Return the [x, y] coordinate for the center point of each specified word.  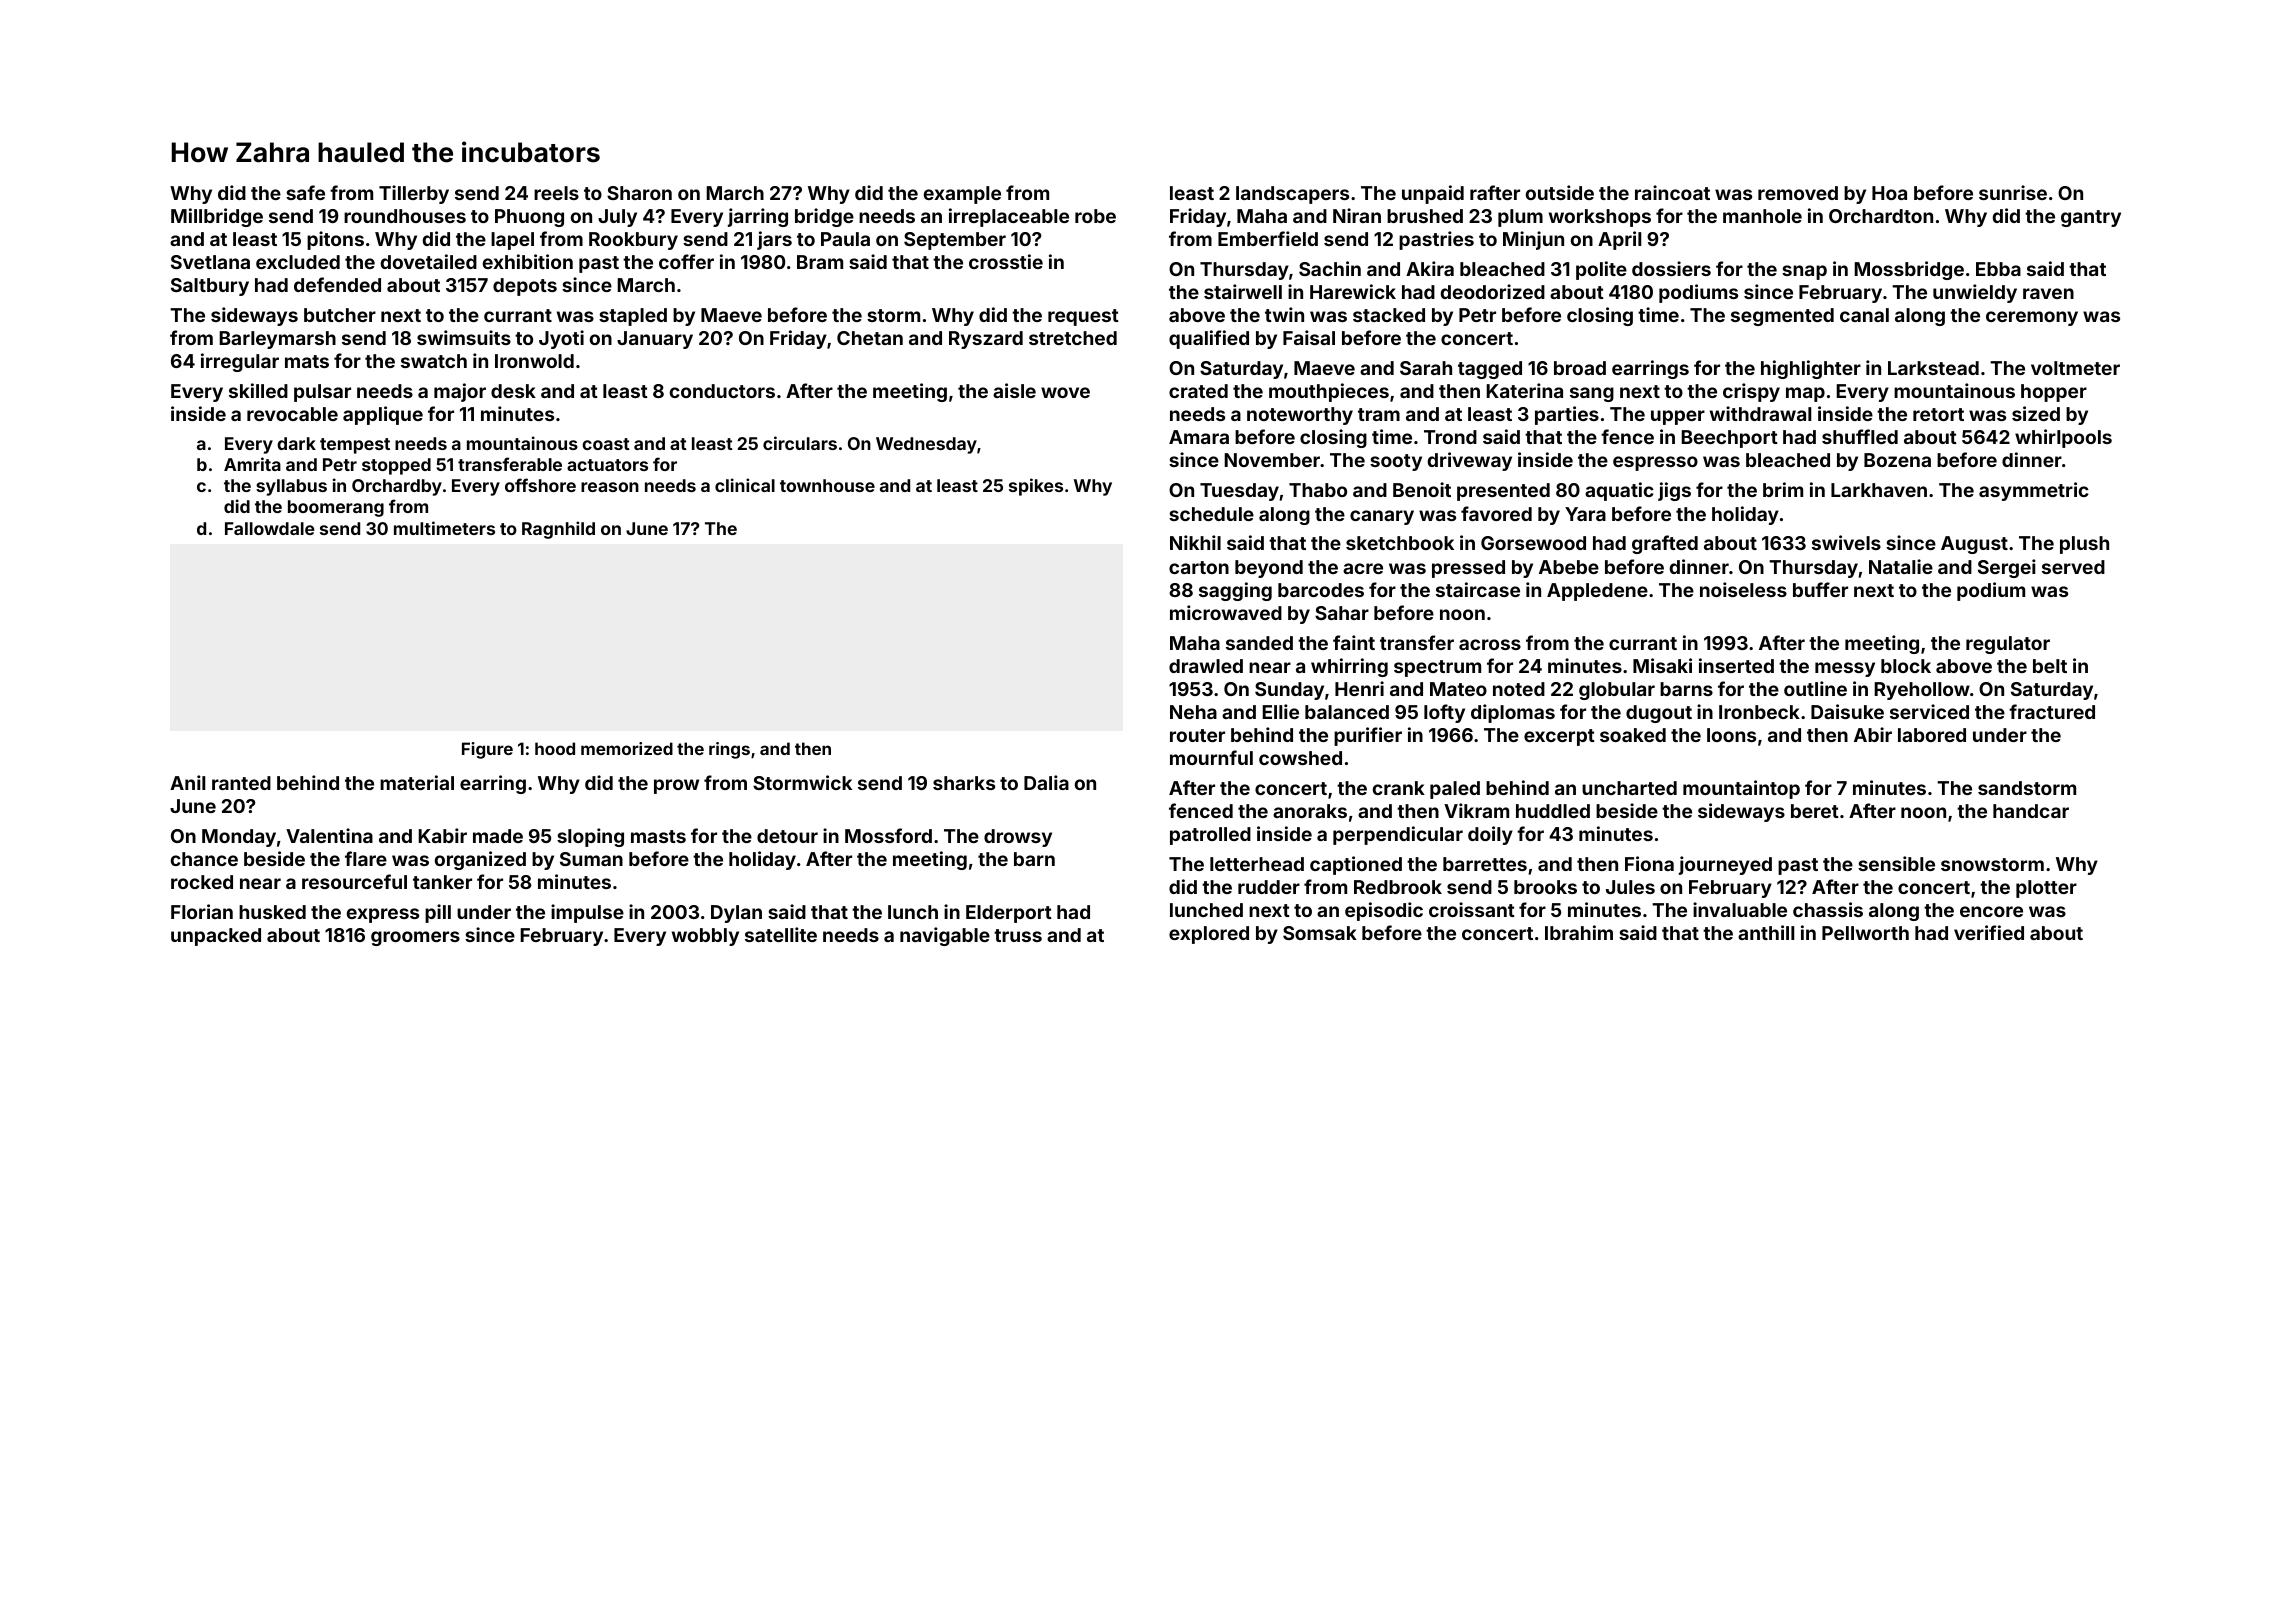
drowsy [1018, 838]
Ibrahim [1579, 932]
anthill [1766, 932]
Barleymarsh [277, 340]
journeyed [1725, 865]
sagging [1235, 591]
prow [676, 786]
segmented [1782, 317]
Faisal [1309, 337]
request [1083, 317]
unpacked [216, 937]
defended [337, 284]
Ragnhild [558, 530]
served [2073, 567]
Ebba [1998, 269]
